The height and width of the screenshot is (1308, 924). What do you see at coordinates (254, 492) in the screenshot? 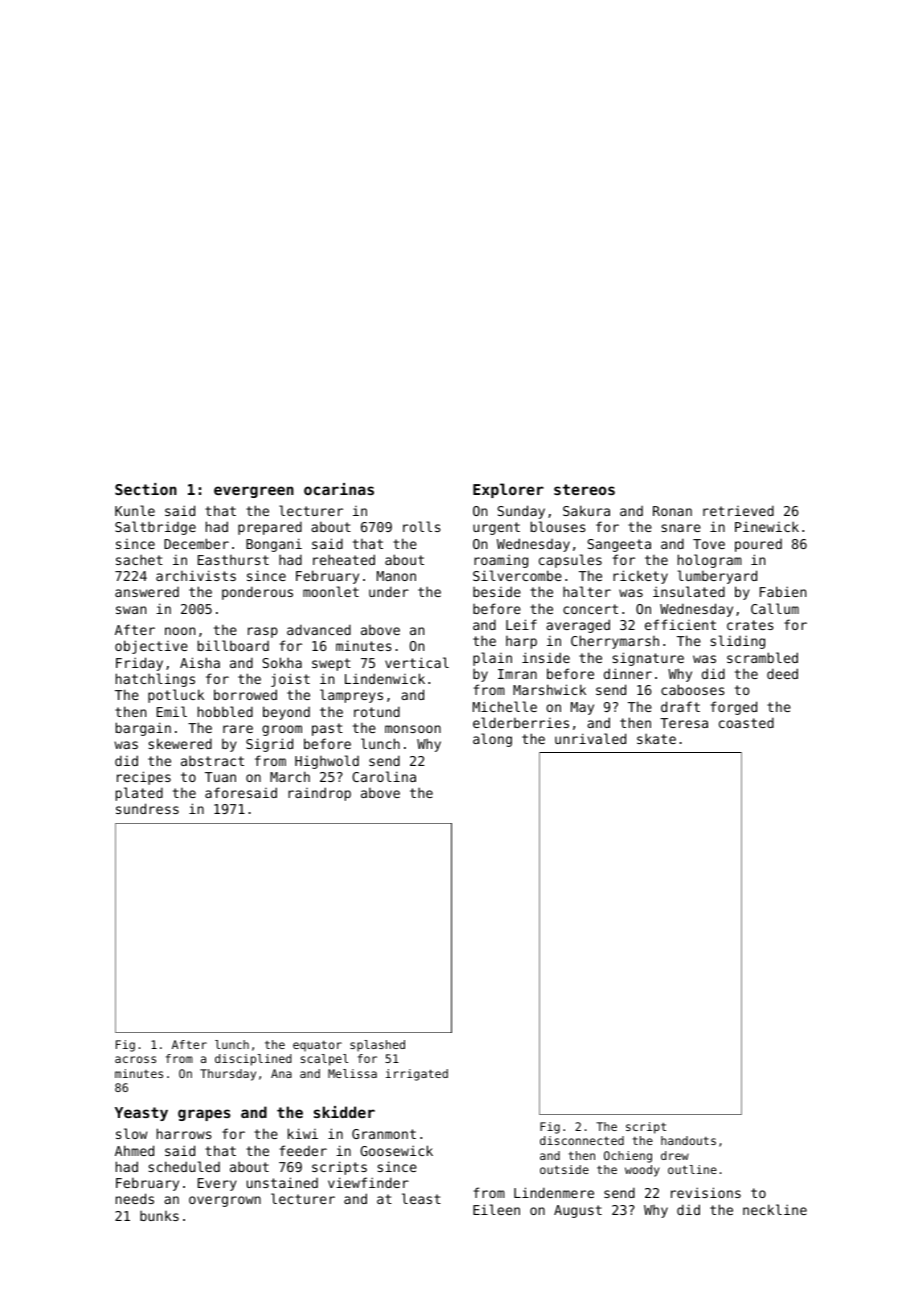
I see `evergreen` at bounding box center [254, 492].
